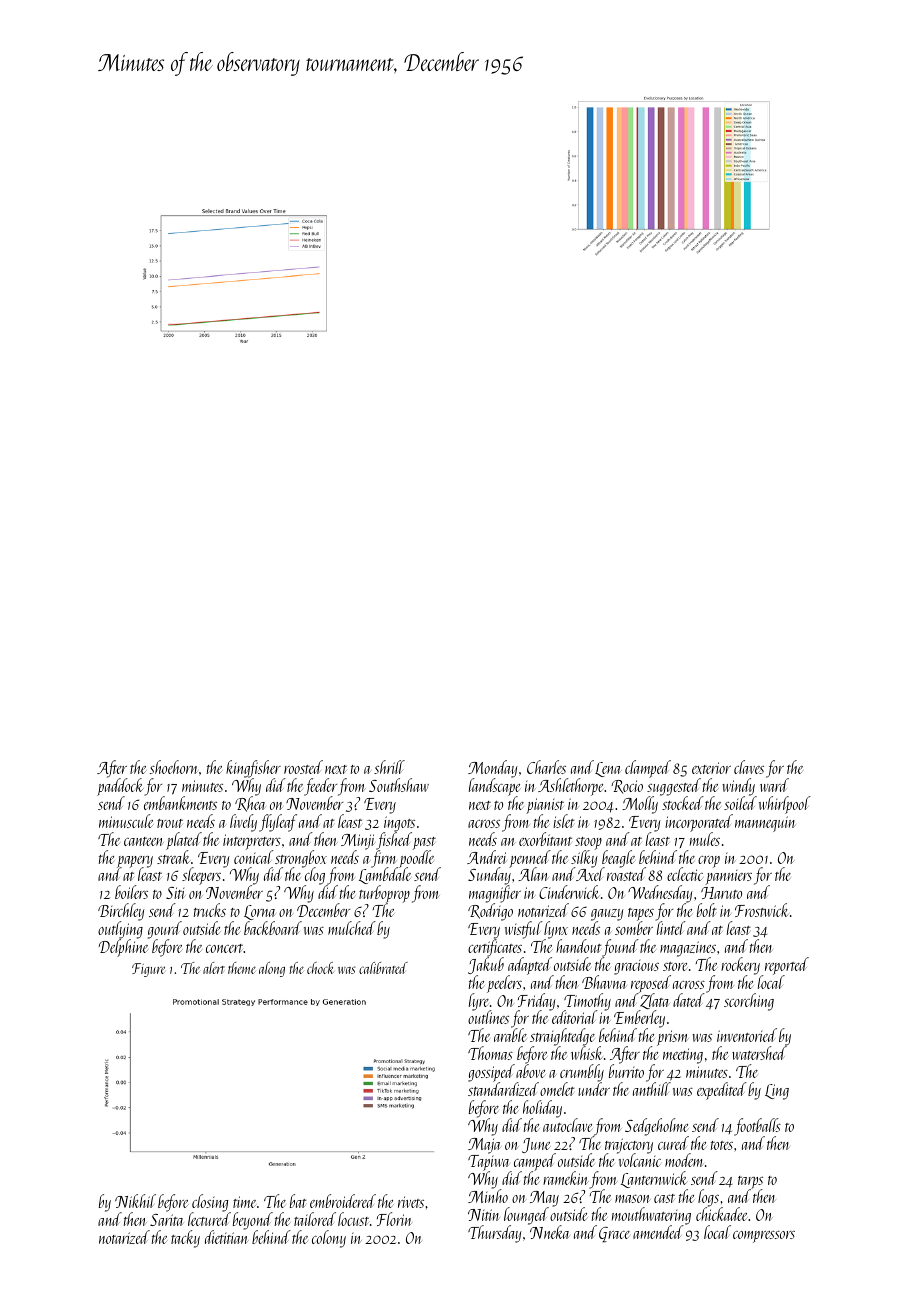  I want to click on Sedgeholme, so click(657, 1127).
